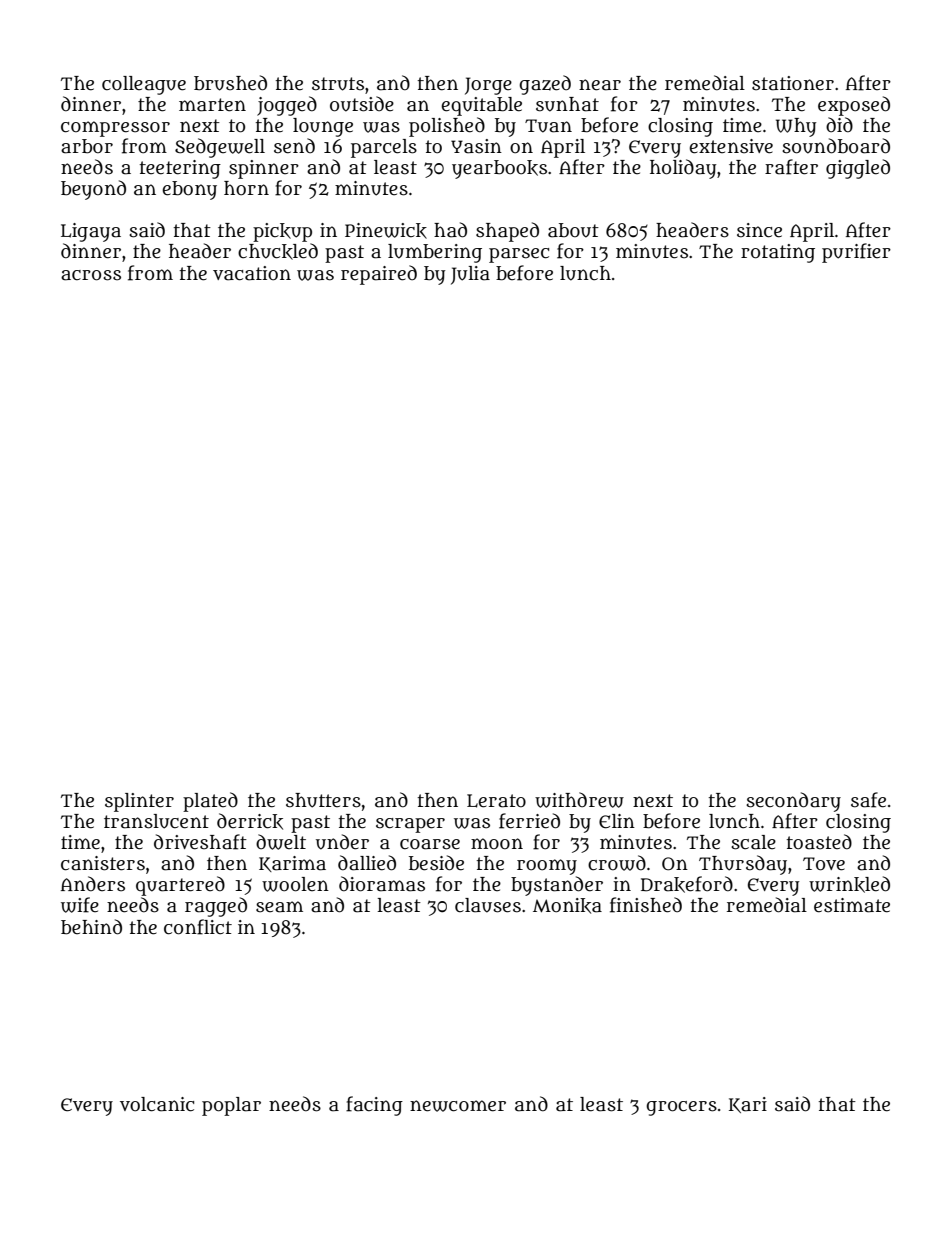 Image resolution: width=952 pixels, height=1233 pixels. What do you see at coordinates (231, 1106) in the page?
I see `poplar` at bounding box center [231, 1106].
